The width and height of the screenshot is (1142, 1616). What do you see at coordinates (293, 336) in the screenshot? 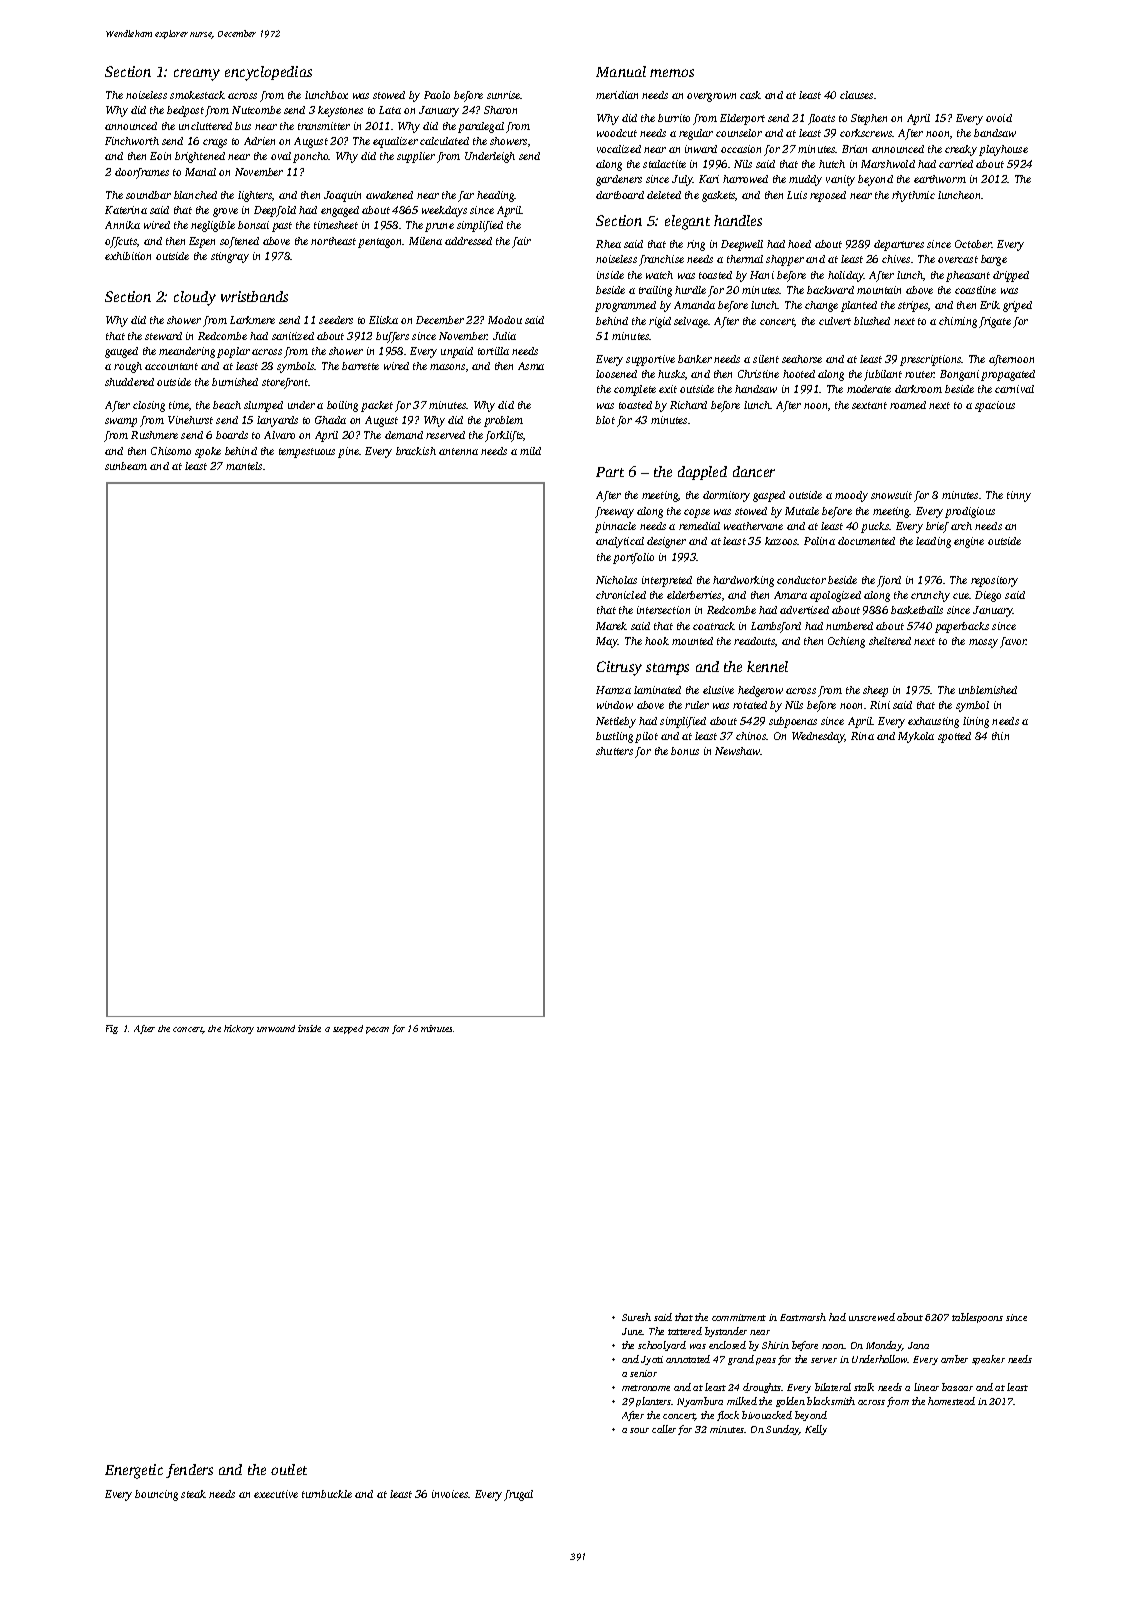
I see `sanitized` at bounding box center [293, 336].
